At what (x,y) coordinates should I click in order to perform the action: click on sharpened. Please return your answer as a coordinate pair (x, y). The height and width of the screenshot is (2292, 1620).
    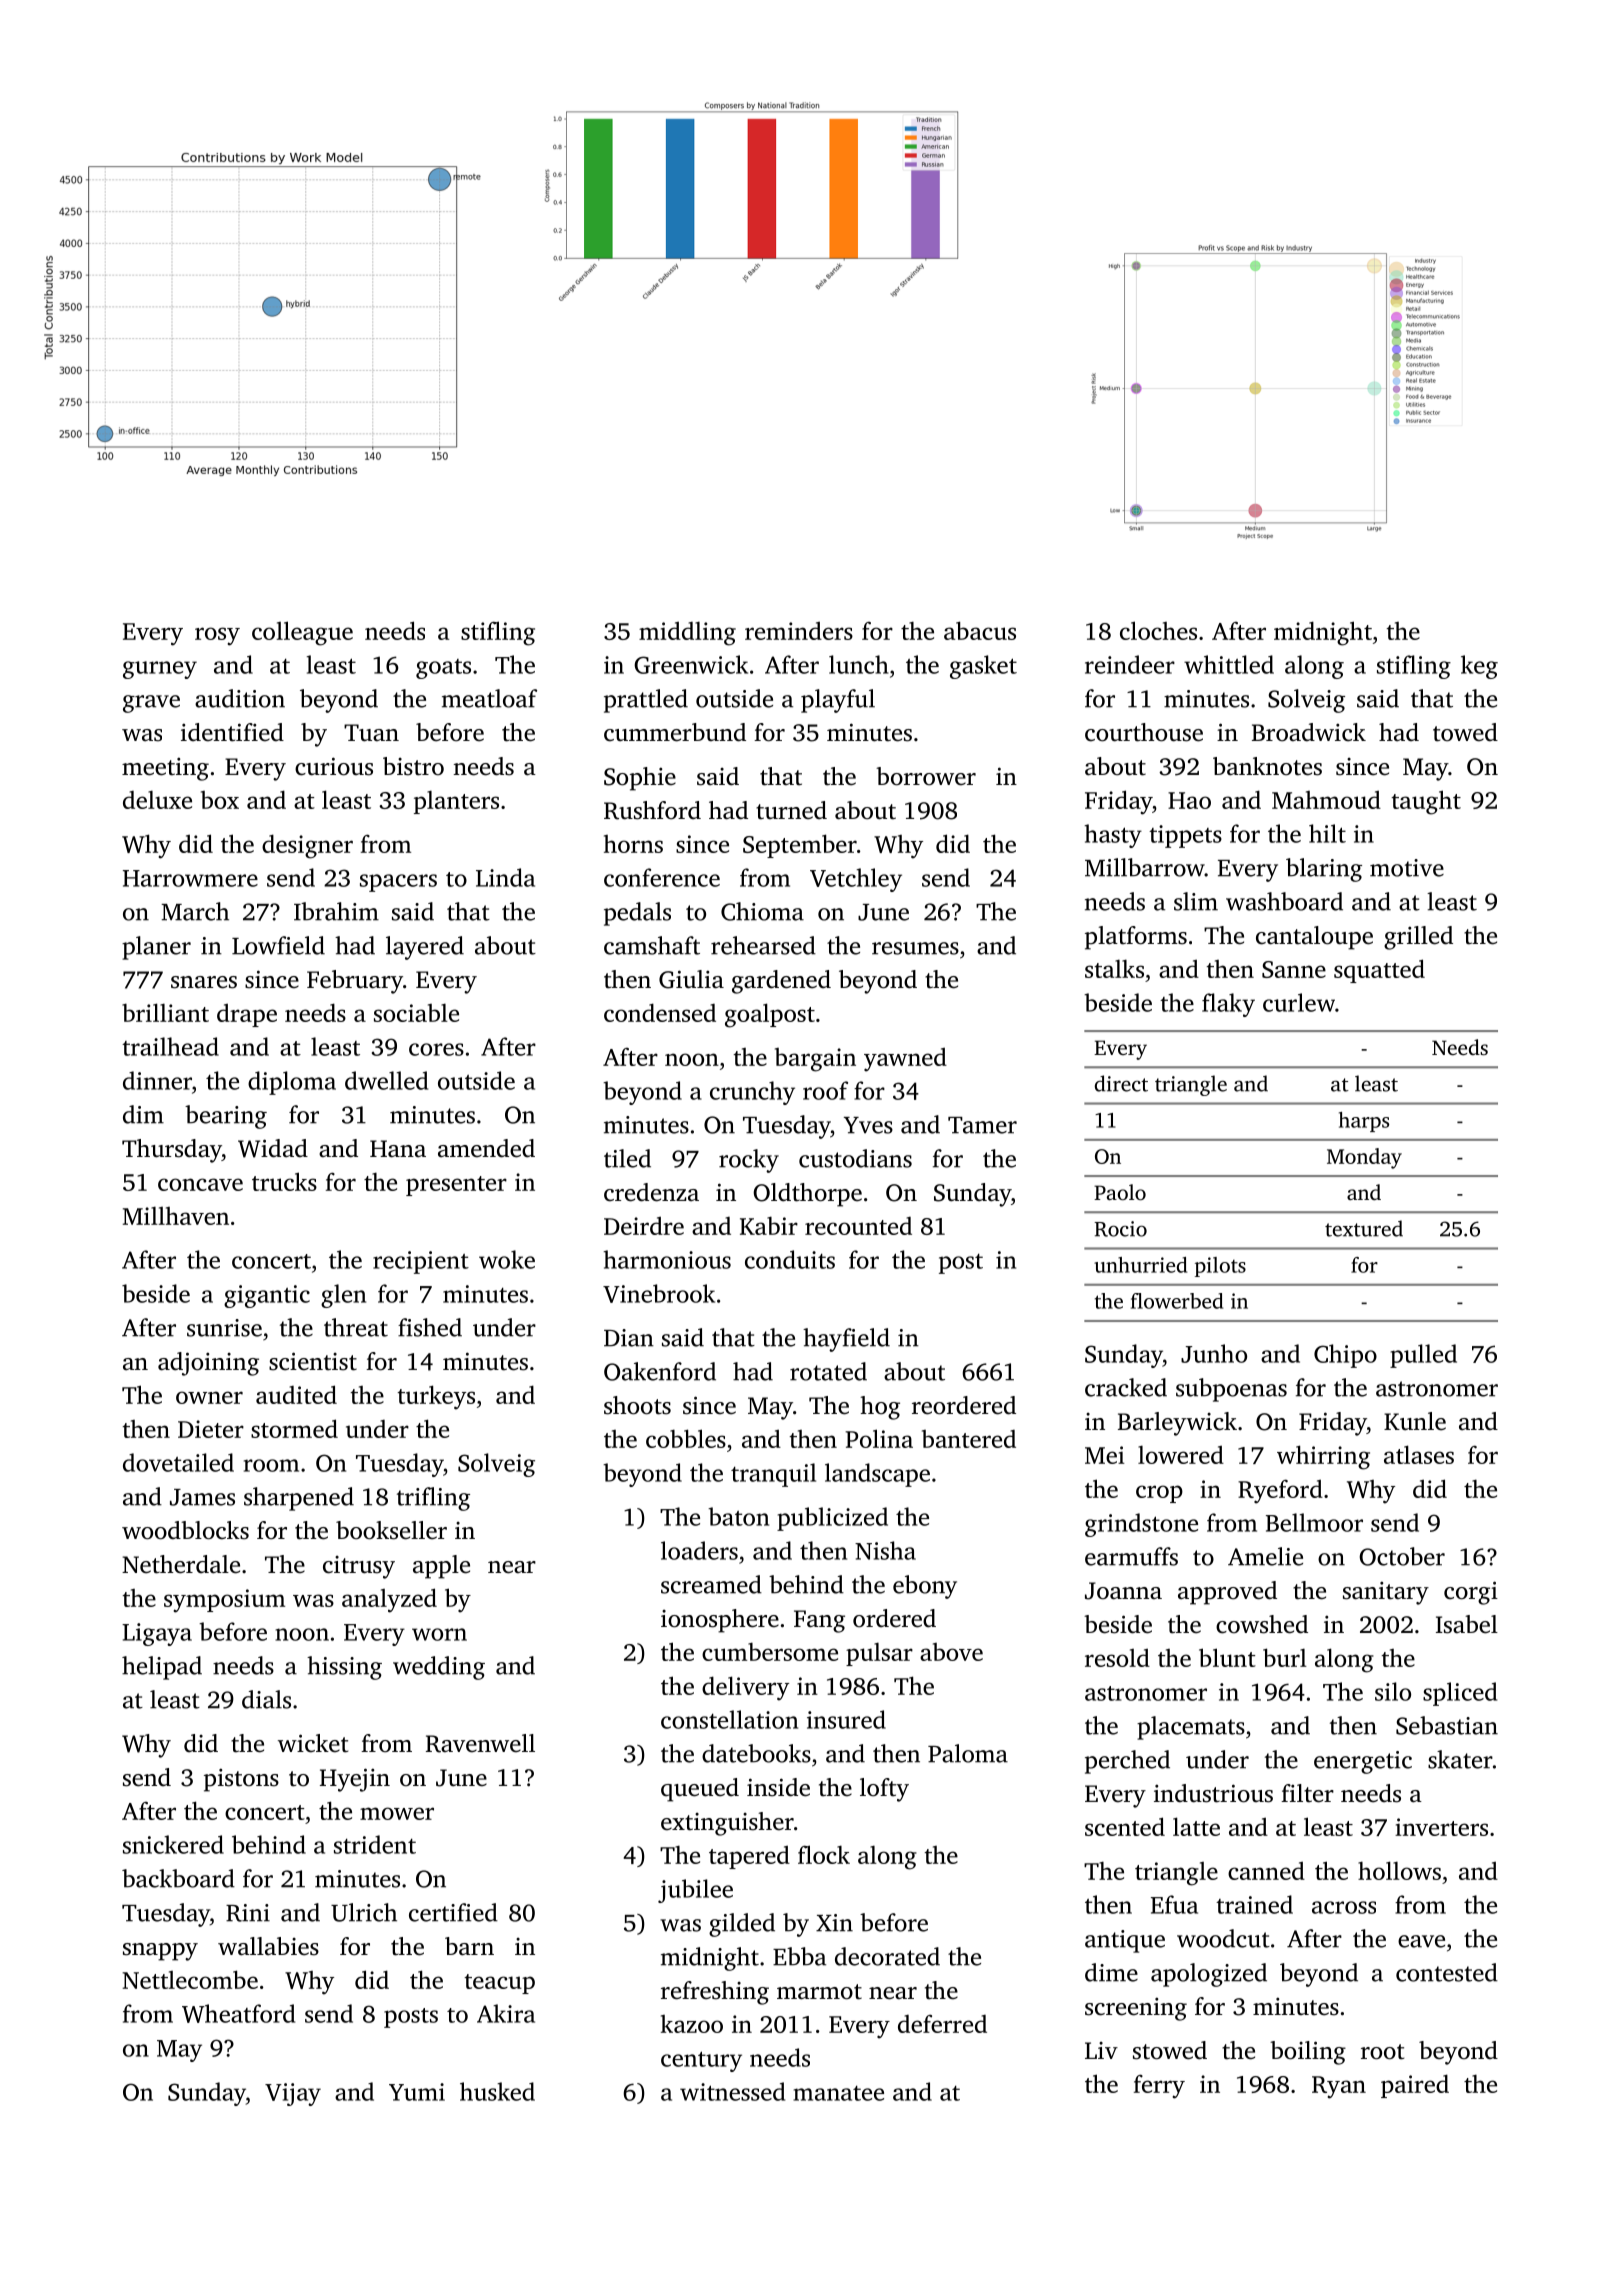
    Looking at the image, I should click on (299, 1499).
